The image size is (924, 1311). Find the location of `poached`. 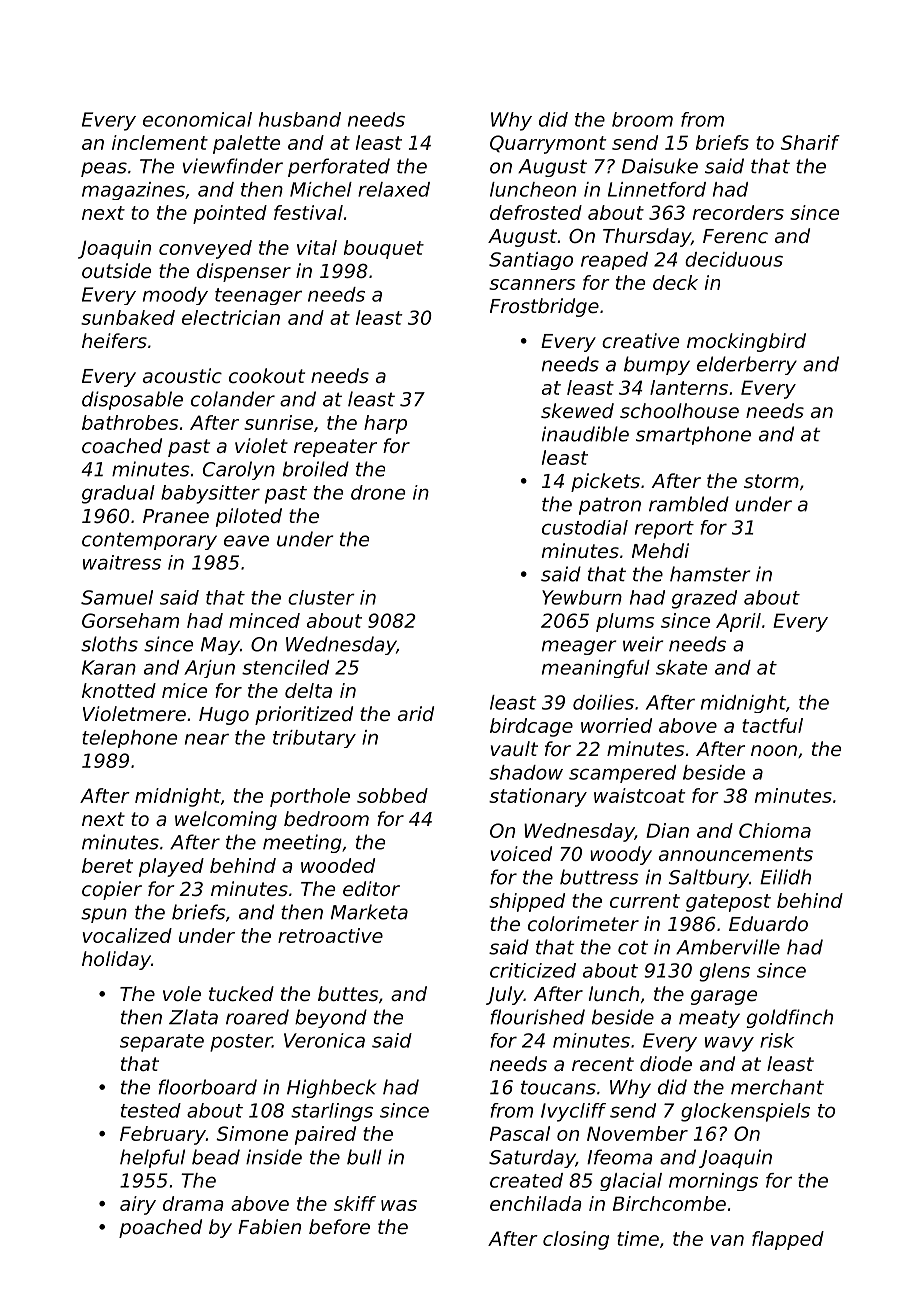

poached is located at coordinates (160, 1228).
